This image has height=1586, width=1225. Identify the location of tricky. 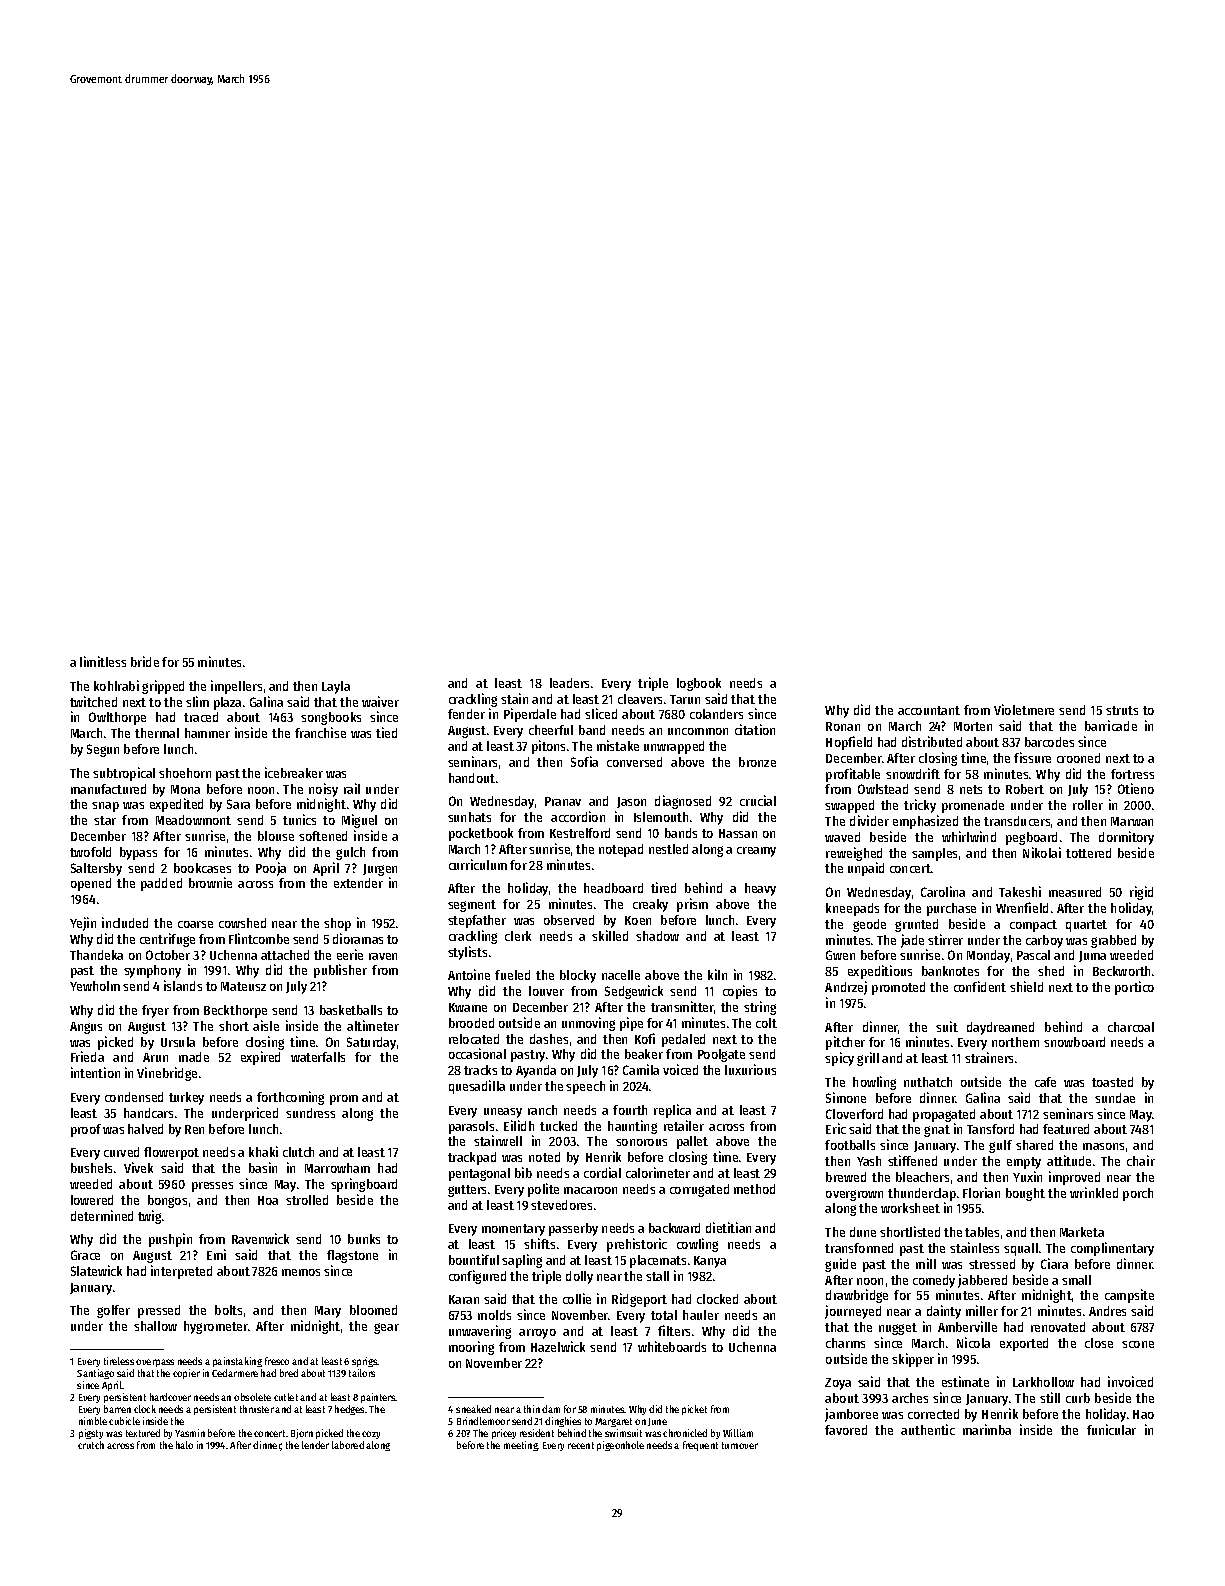
(920, 806).
